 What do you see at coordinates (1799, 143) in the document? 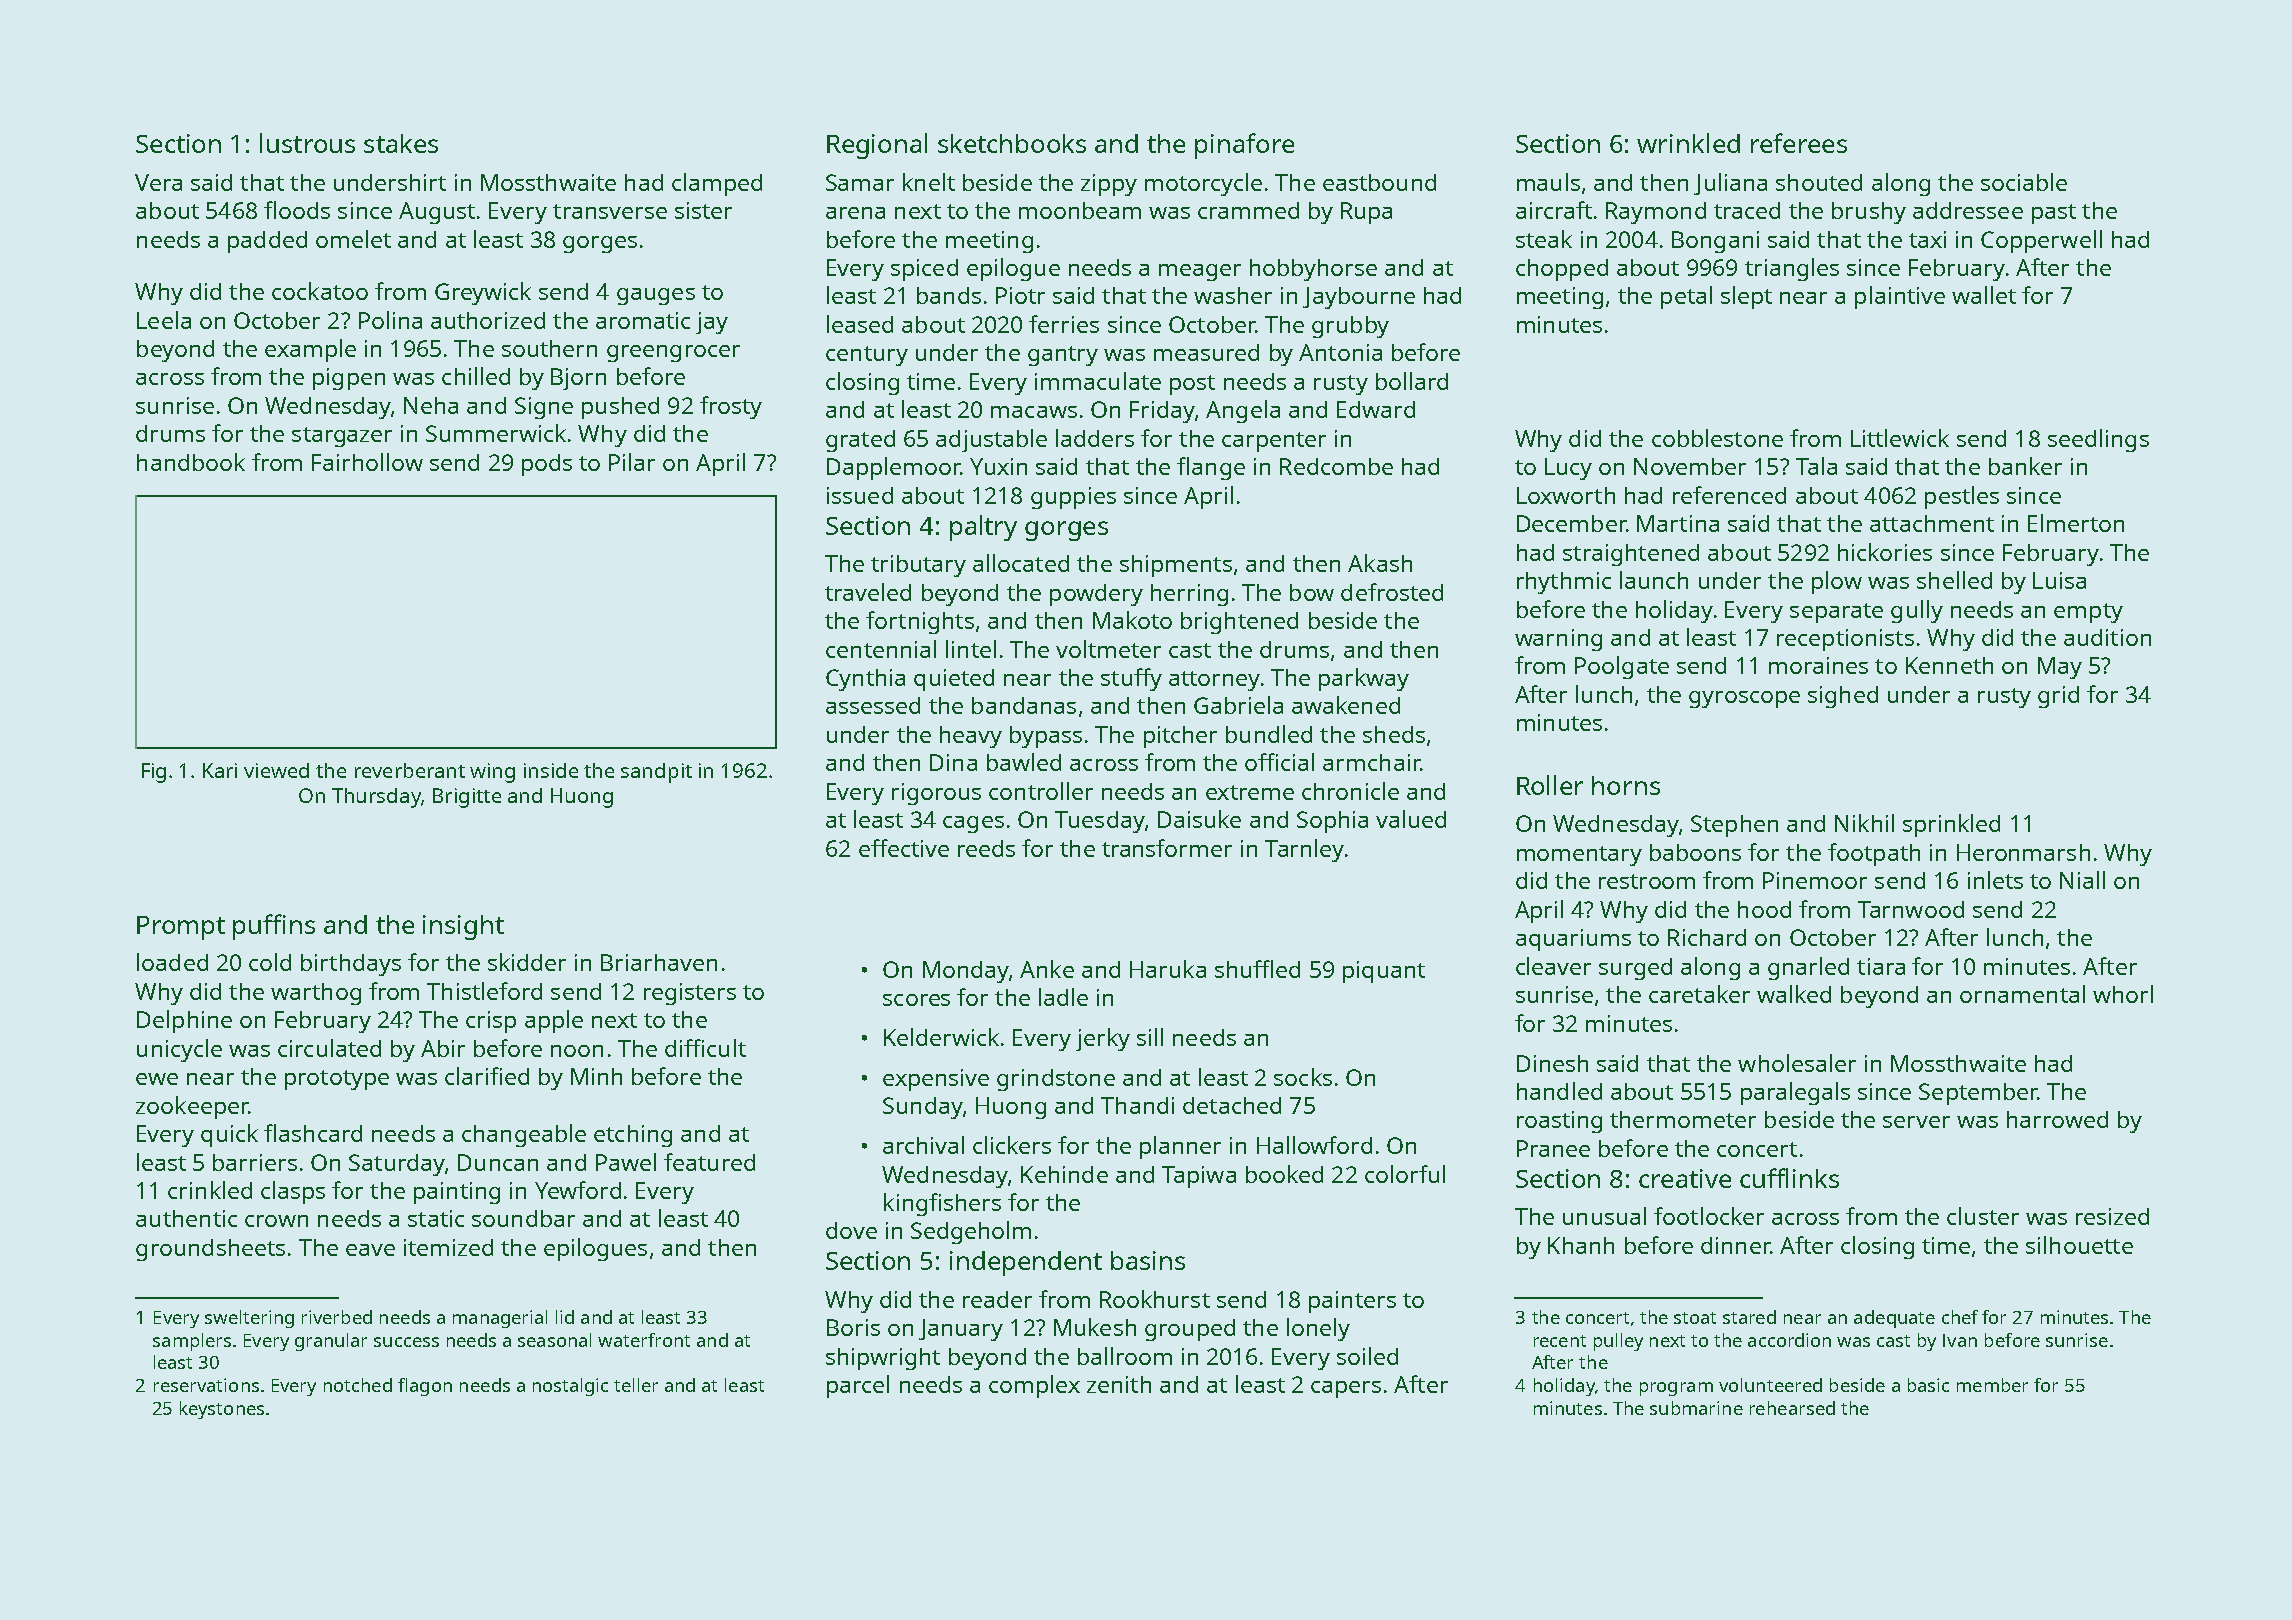
I see `referees` at bounding box center [1799, 143].
